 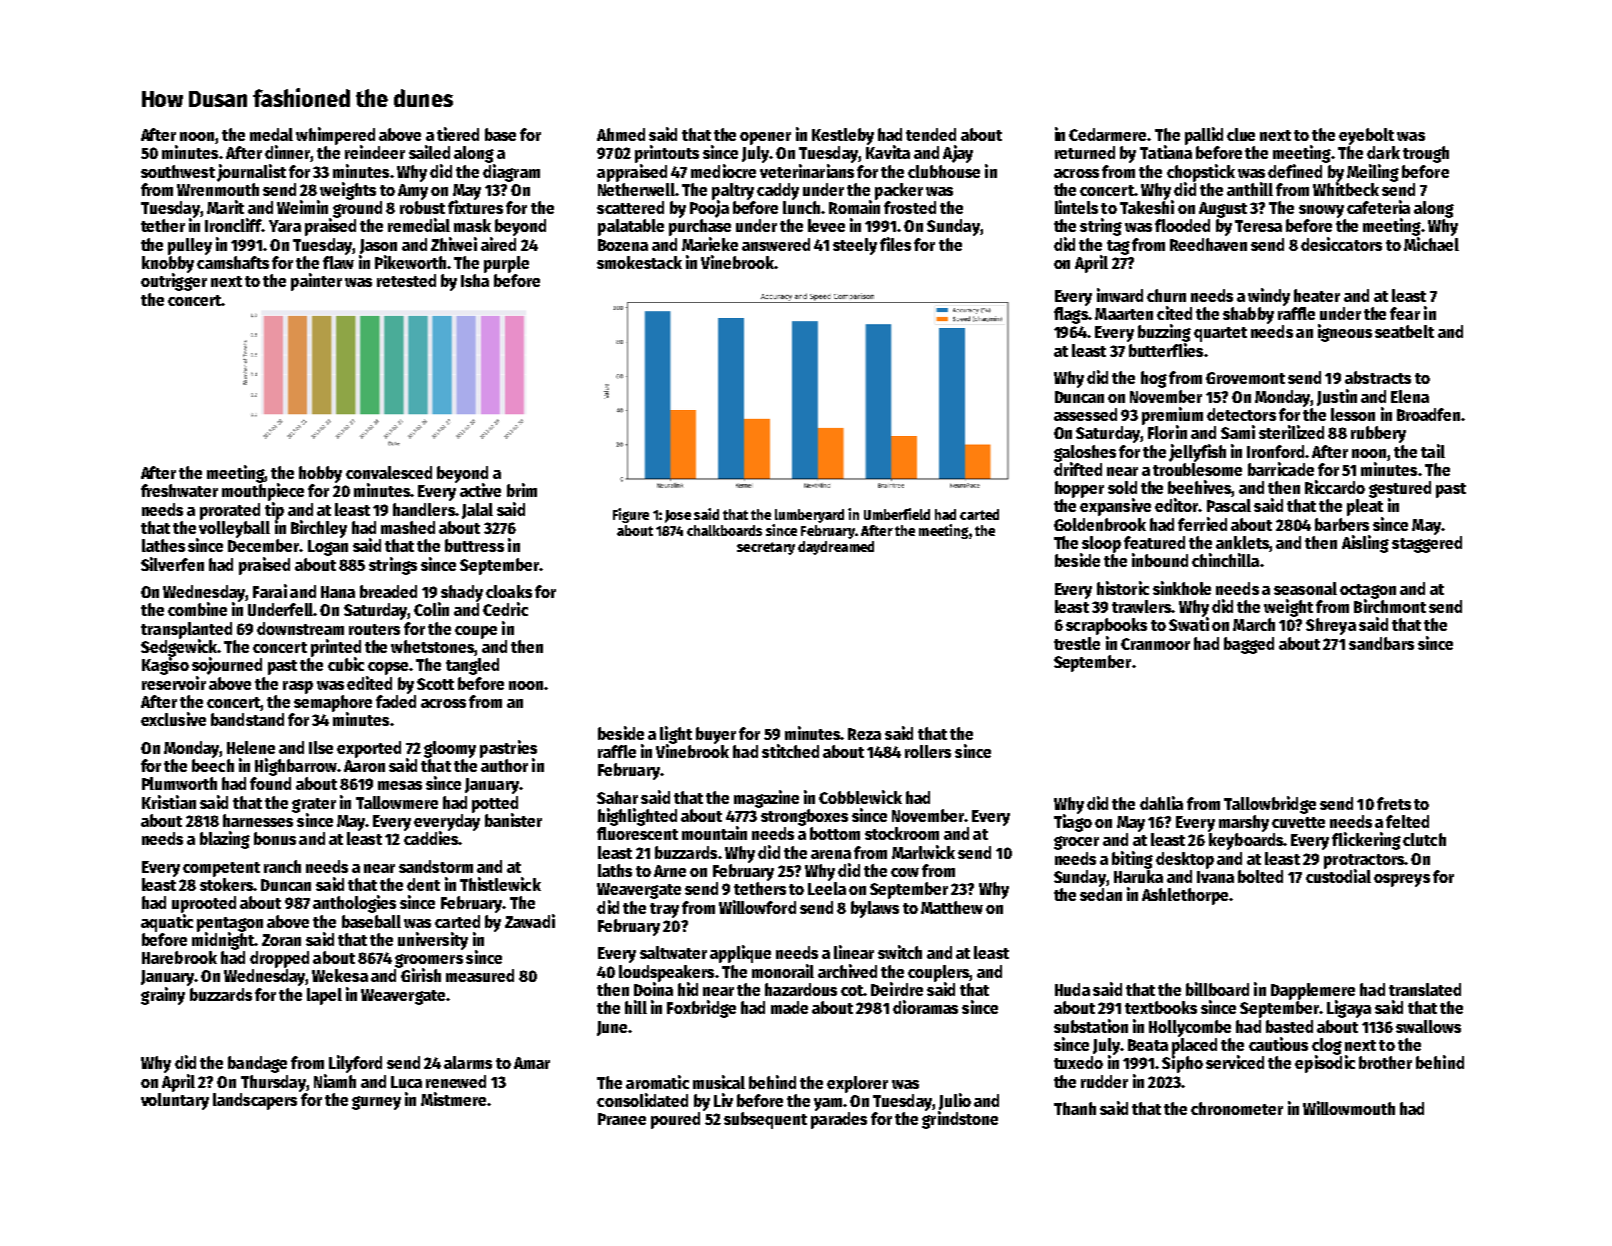 What do you see at coordinates (1249, 645) in the screenshot?
I see `bagged` at bounding box center [1249, 645].
